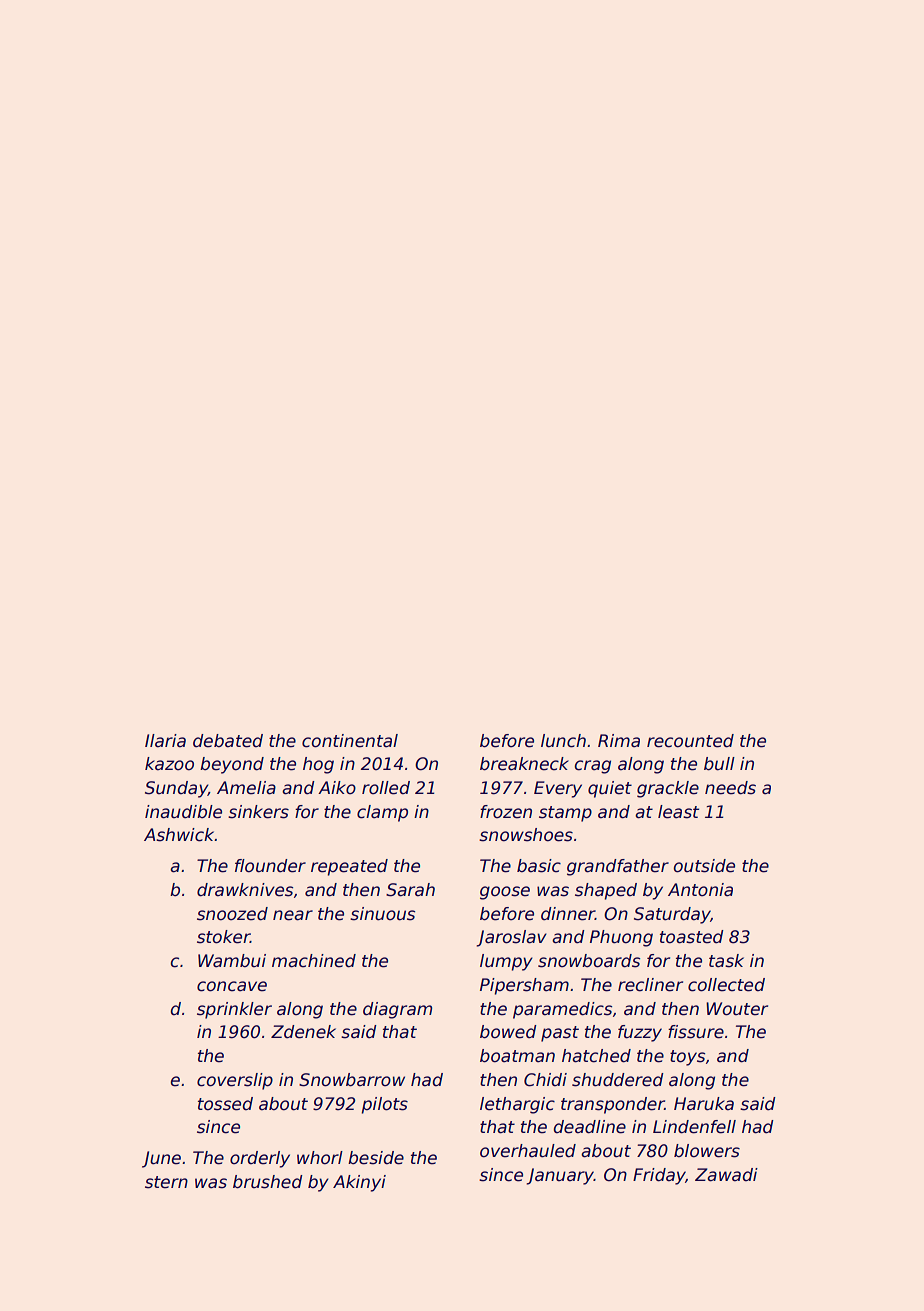 The image size is (924, 1311). Describe the element at coordinates (161, 1159) in the screenshot. I see `June` at that location.
